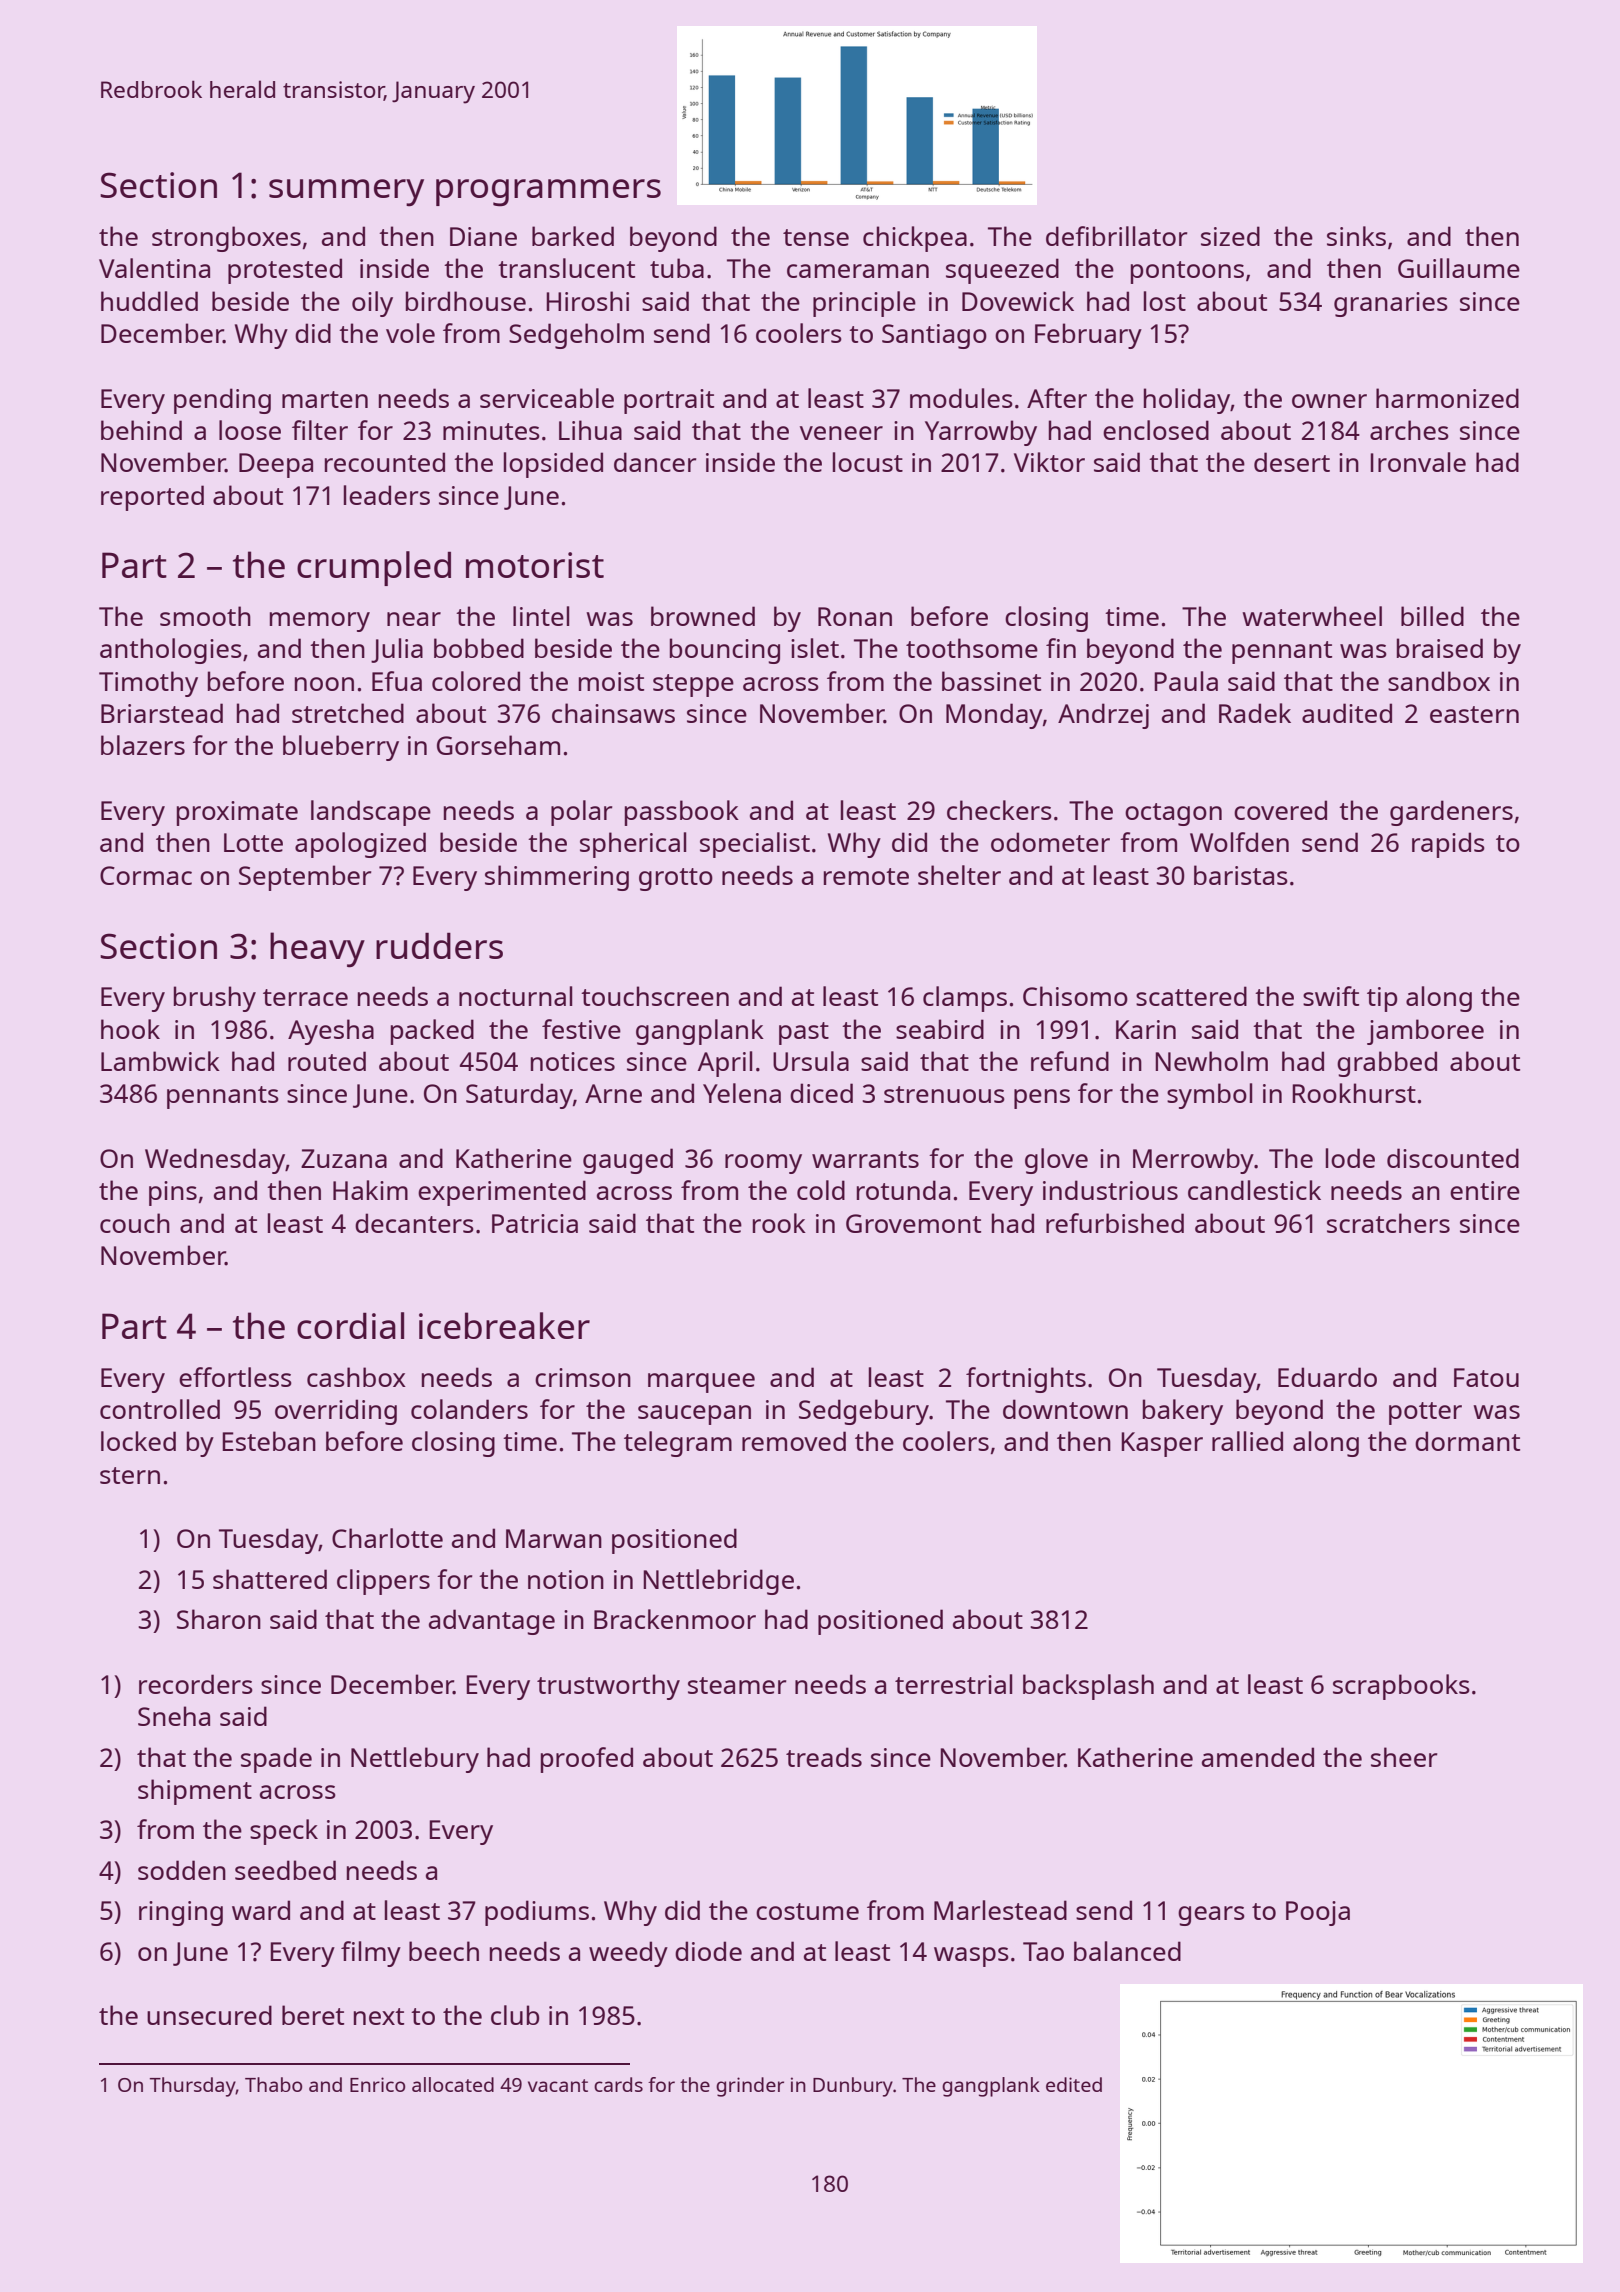 The height and width of the screenshot is (2292, 1620). Describe the element at coordinates (548, 193) in the screenshot. I see `programmers` at that location.
